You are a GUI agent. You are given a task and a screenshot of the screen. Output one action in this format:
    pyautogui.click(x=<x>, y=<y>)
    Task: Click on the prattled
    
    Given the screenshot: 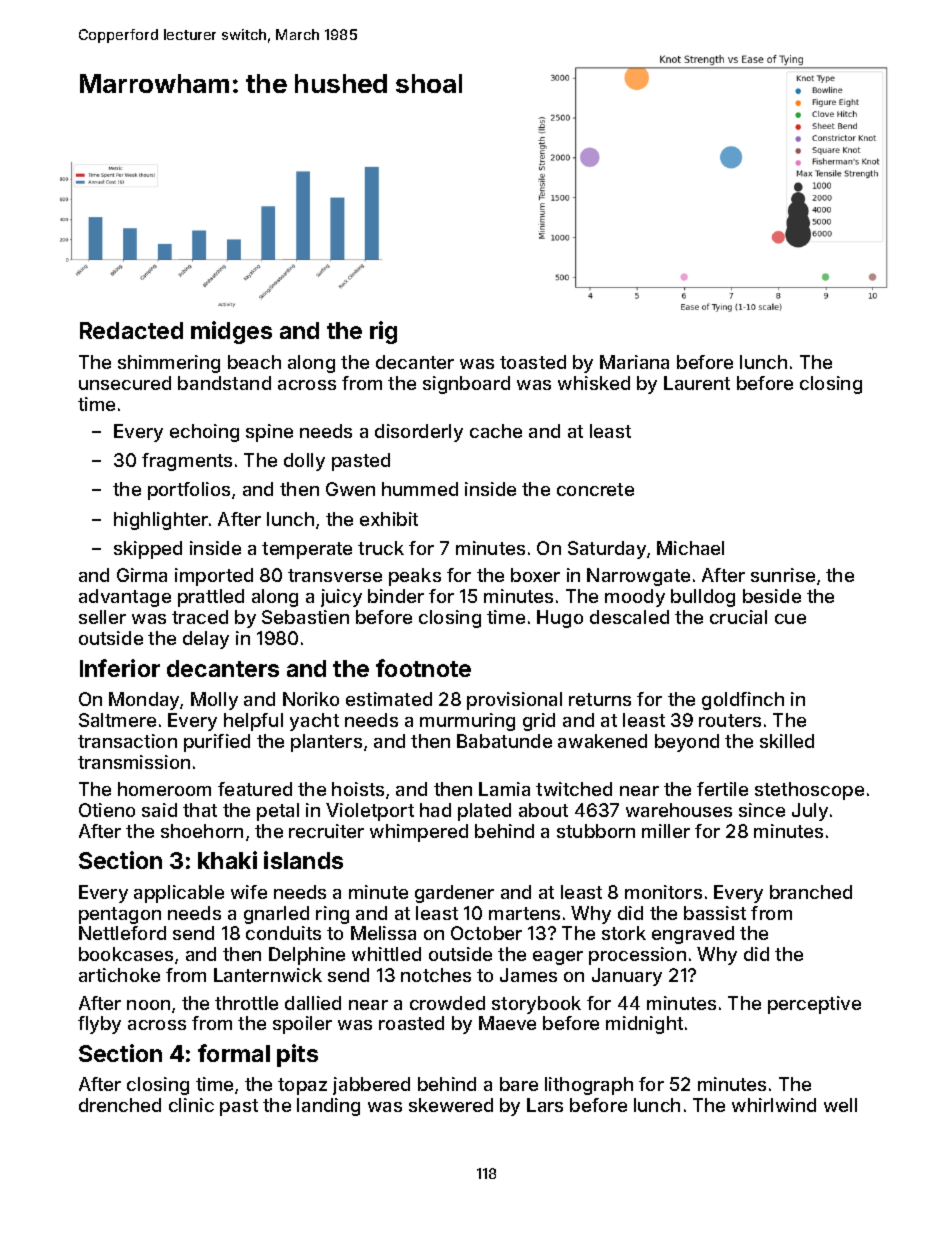 What is the action you would take?
    pyautogui.click(x=211, y=598)
